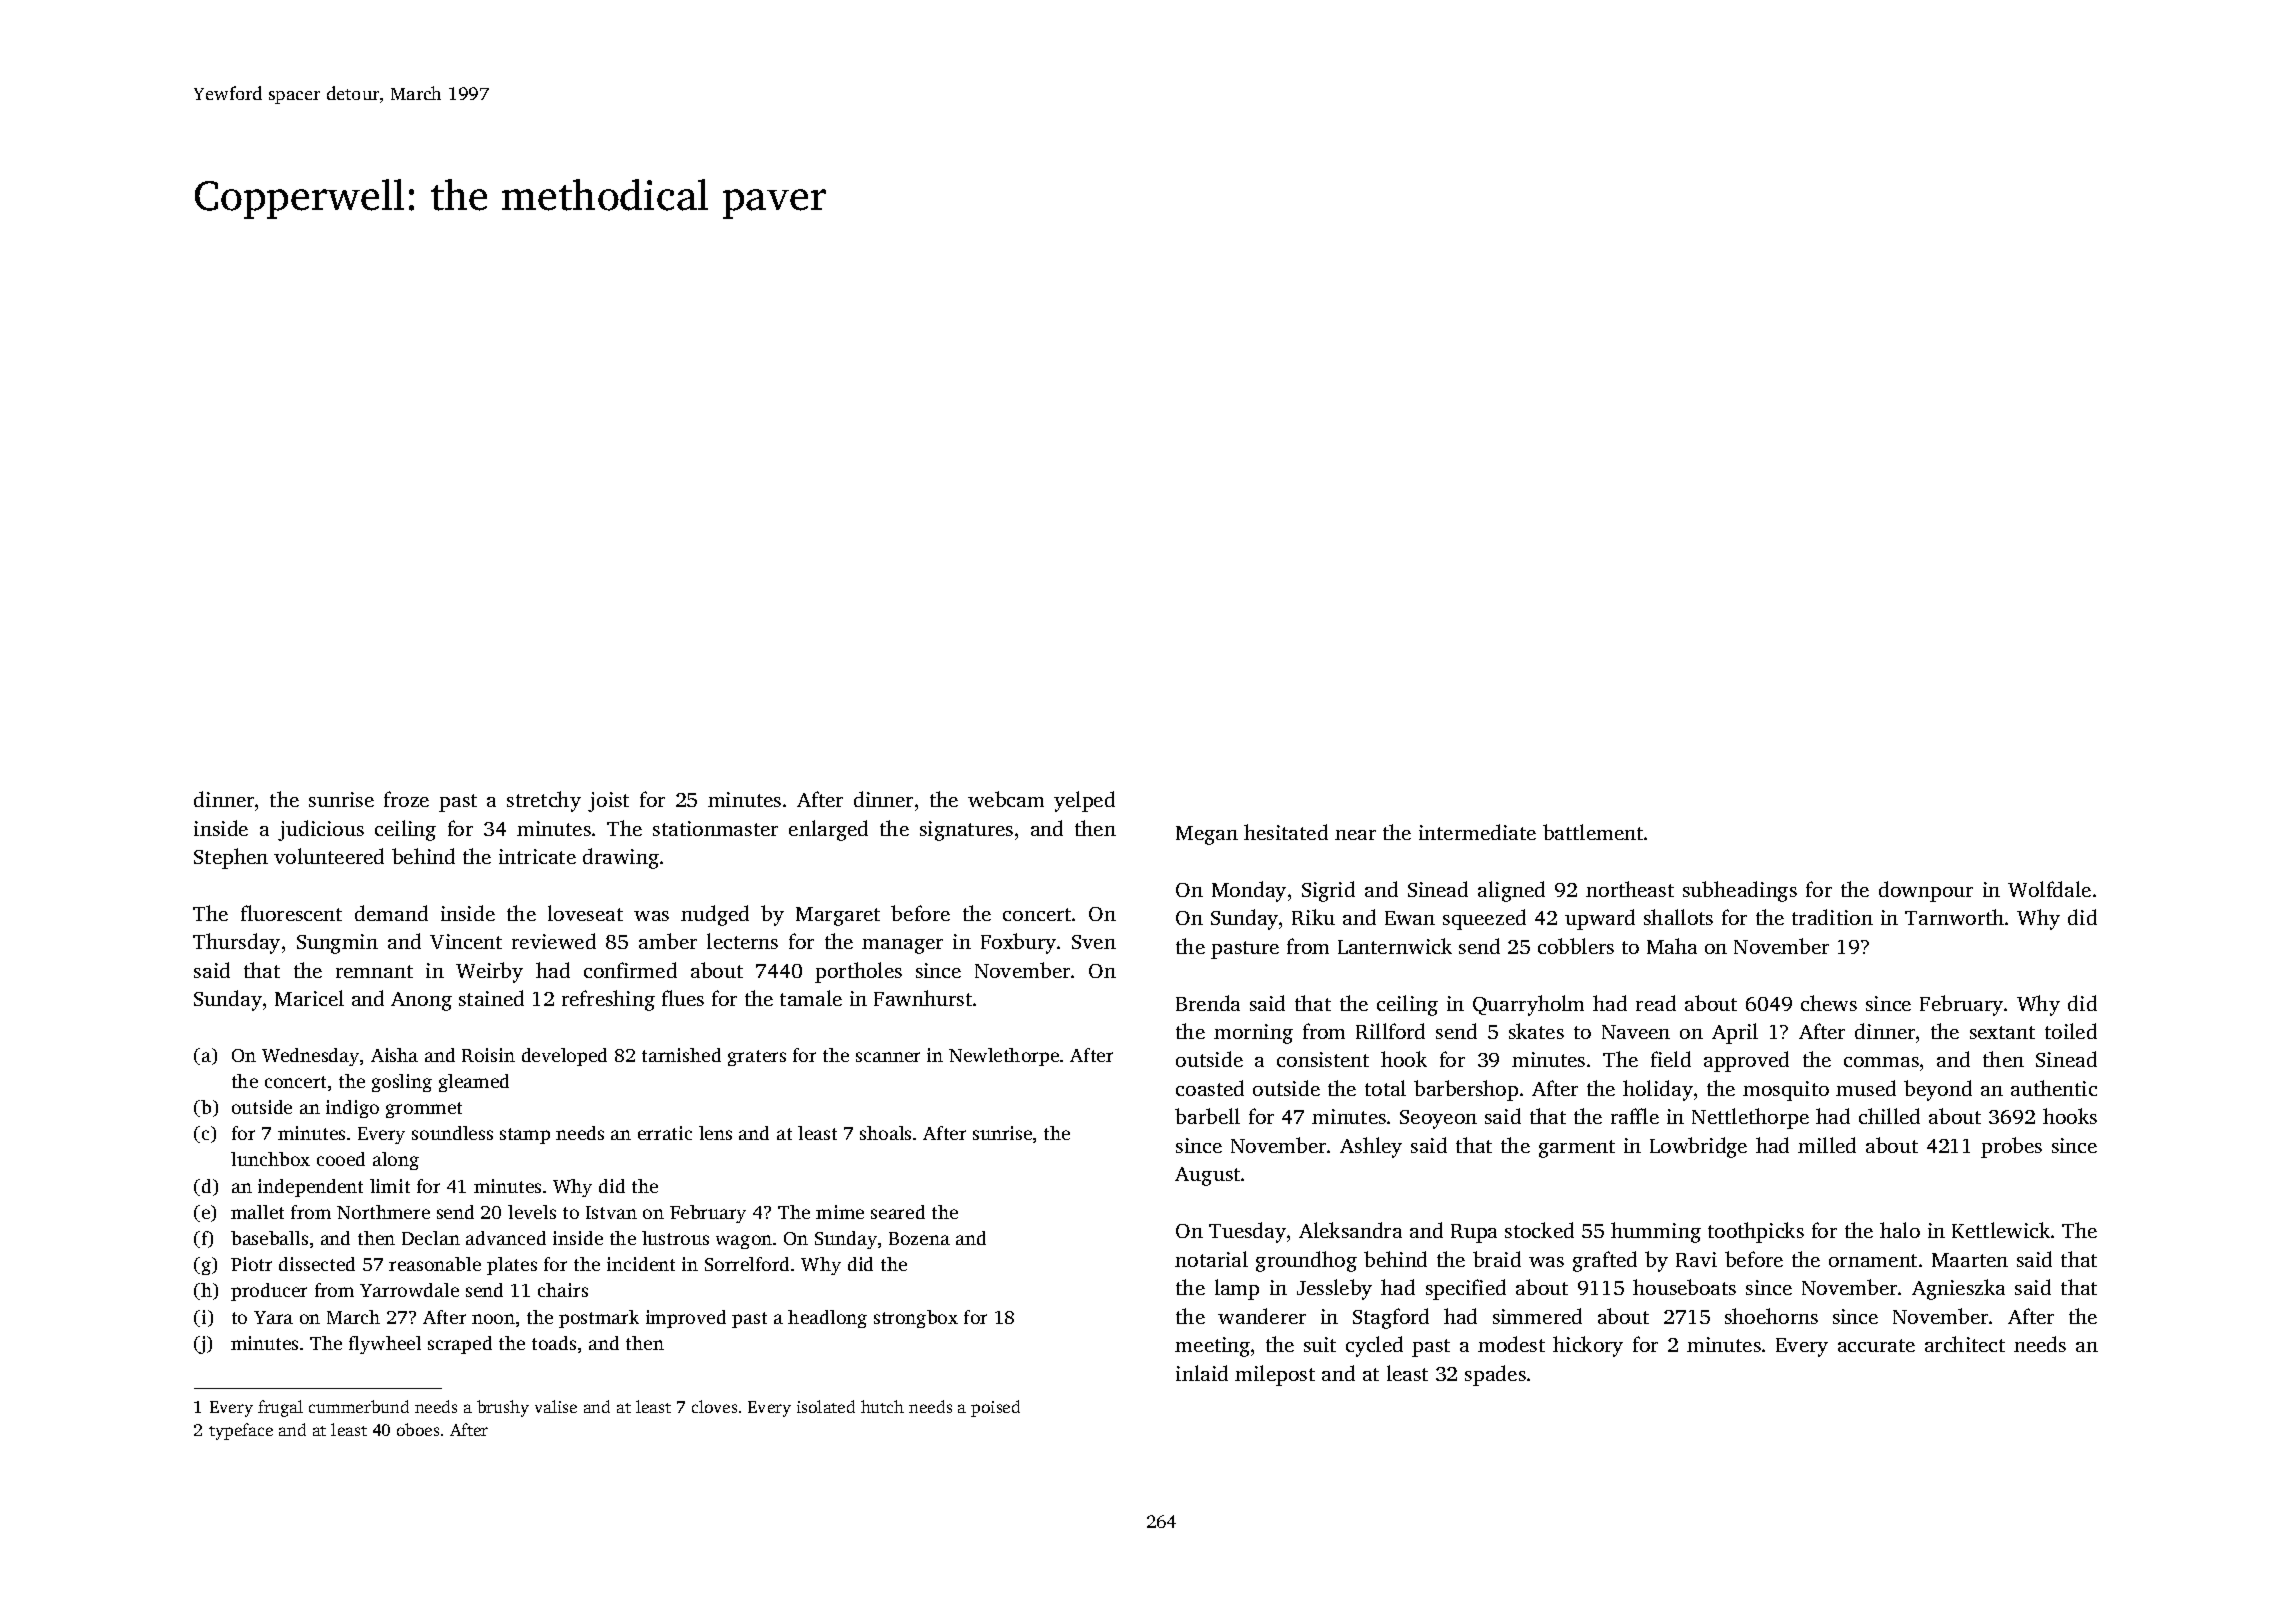  I want to click on yelped, so click(1084, 801).
